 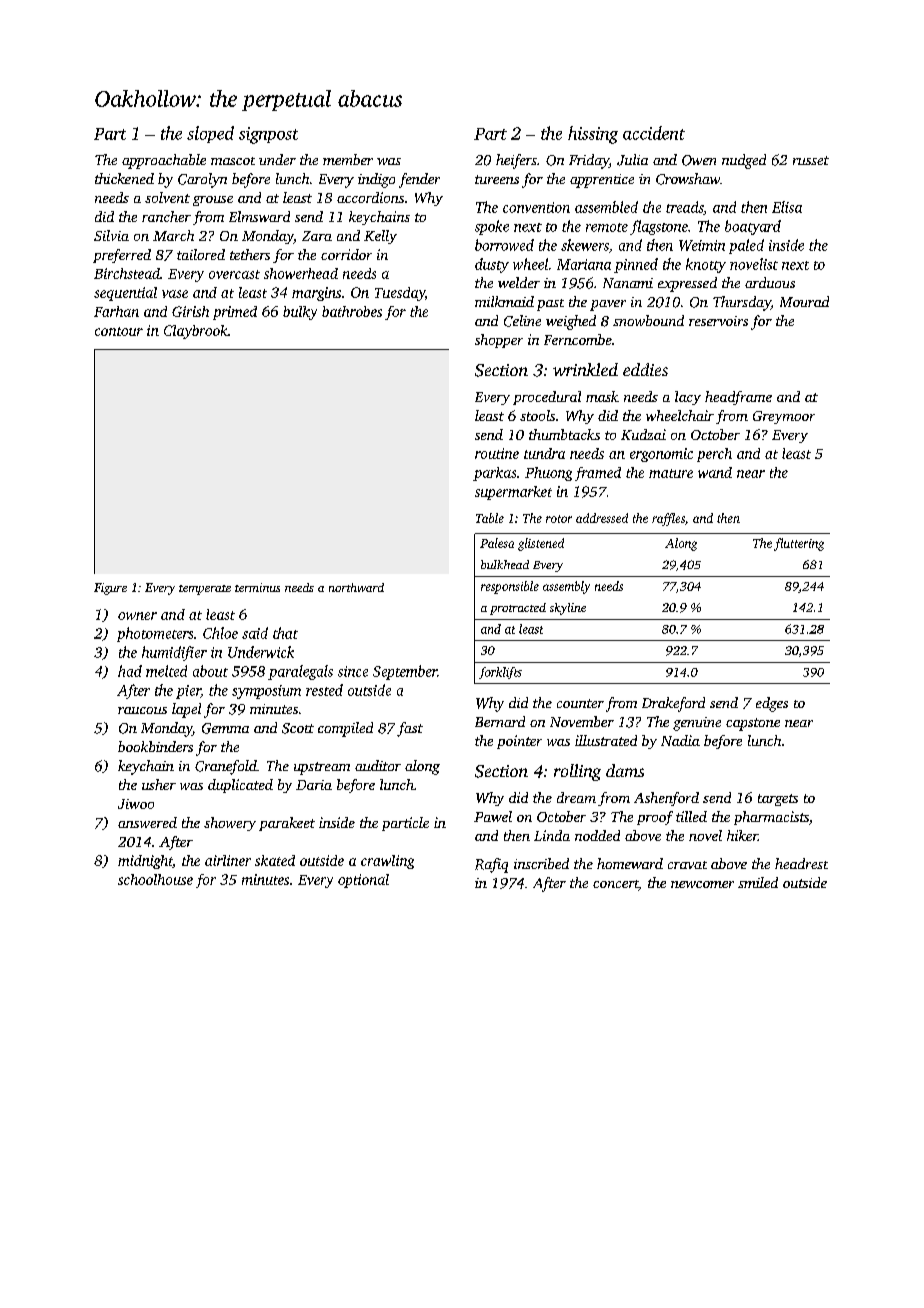 What do you see at coordinates (593, 135) in the screenshot?
I see `hissing` at bounding box center [593, 135].
